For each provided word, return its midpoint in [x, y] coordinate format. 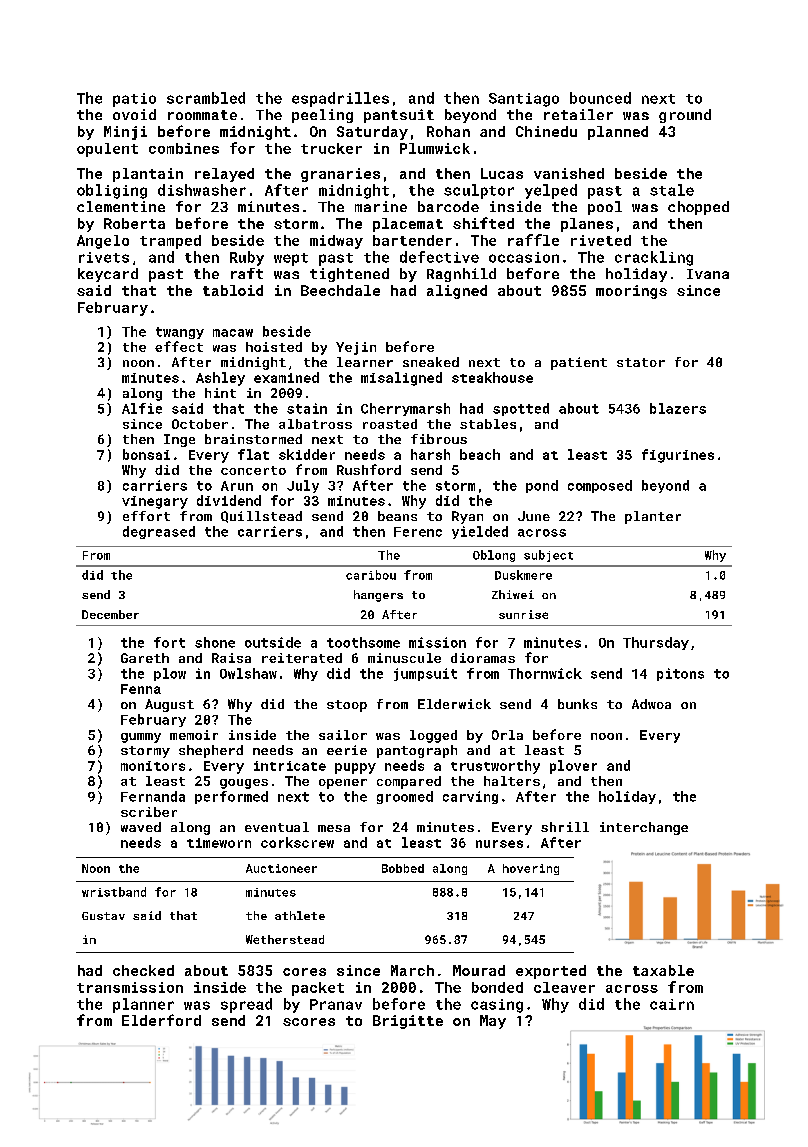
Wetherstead [285, 939]
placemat [408, 225]
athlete [300, 915]
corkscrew [297, 842]
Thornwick [545, 673]
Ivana [708, 274]
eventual [277, 827]
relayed [224, 175]
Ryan [467, 517]
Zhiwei [513, 594]
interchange [644, 828]
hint [220, 393]
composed [600, 486]
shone [215, 642]
